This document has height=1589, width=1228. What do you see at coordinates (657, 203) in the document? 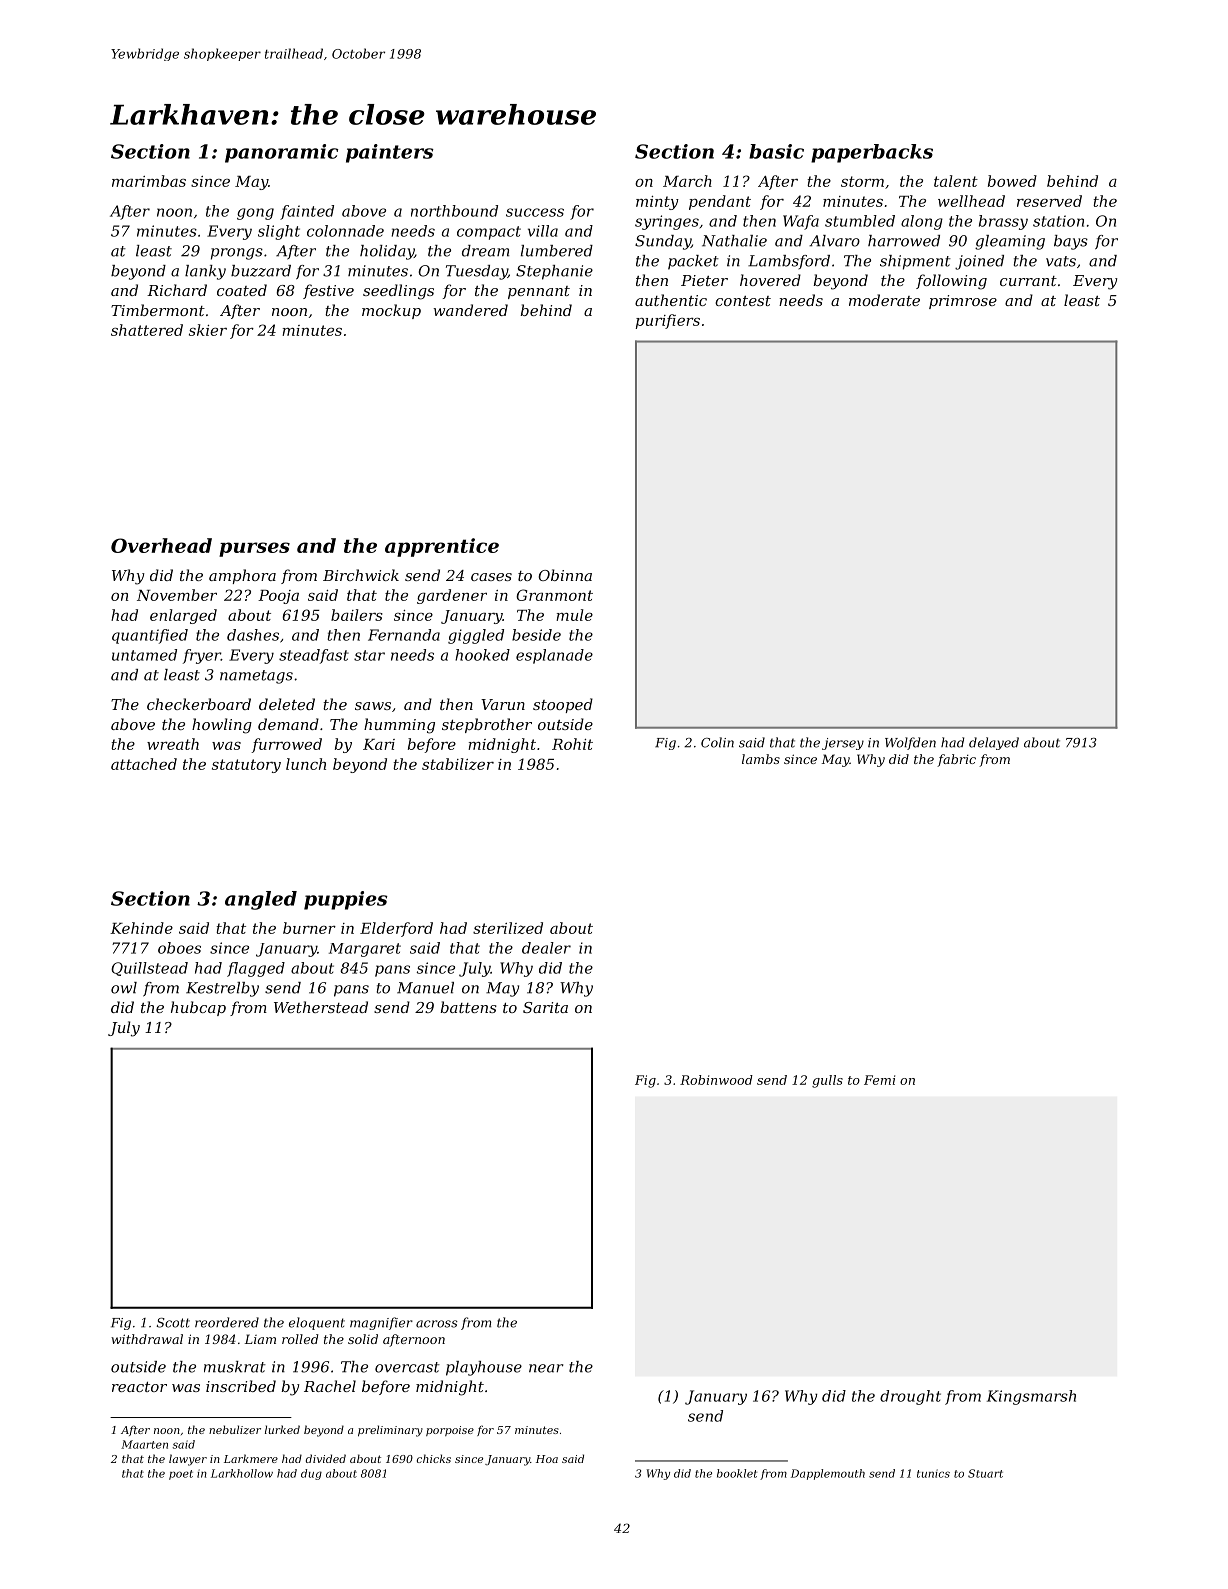
I see `minty` at bounding box center [657, 203].
